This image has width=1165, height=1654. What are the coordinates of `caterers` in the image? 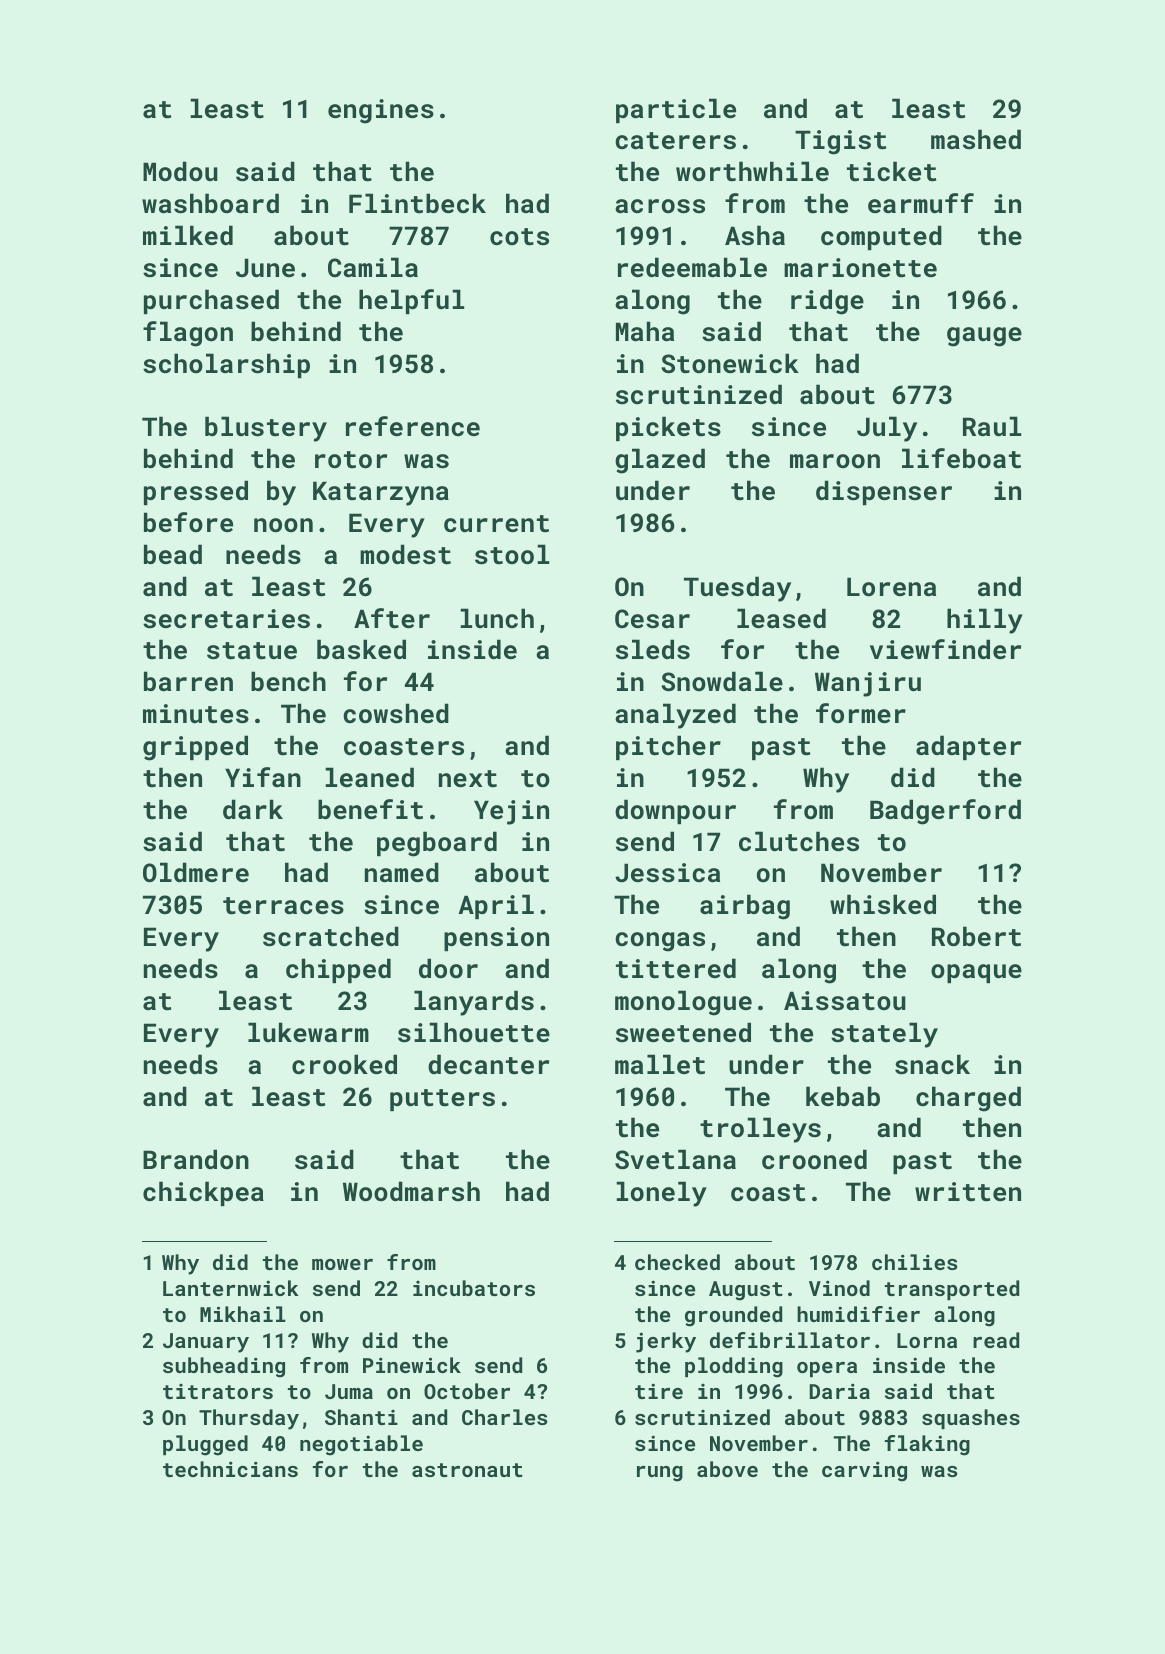 It's located at (675, 141).
